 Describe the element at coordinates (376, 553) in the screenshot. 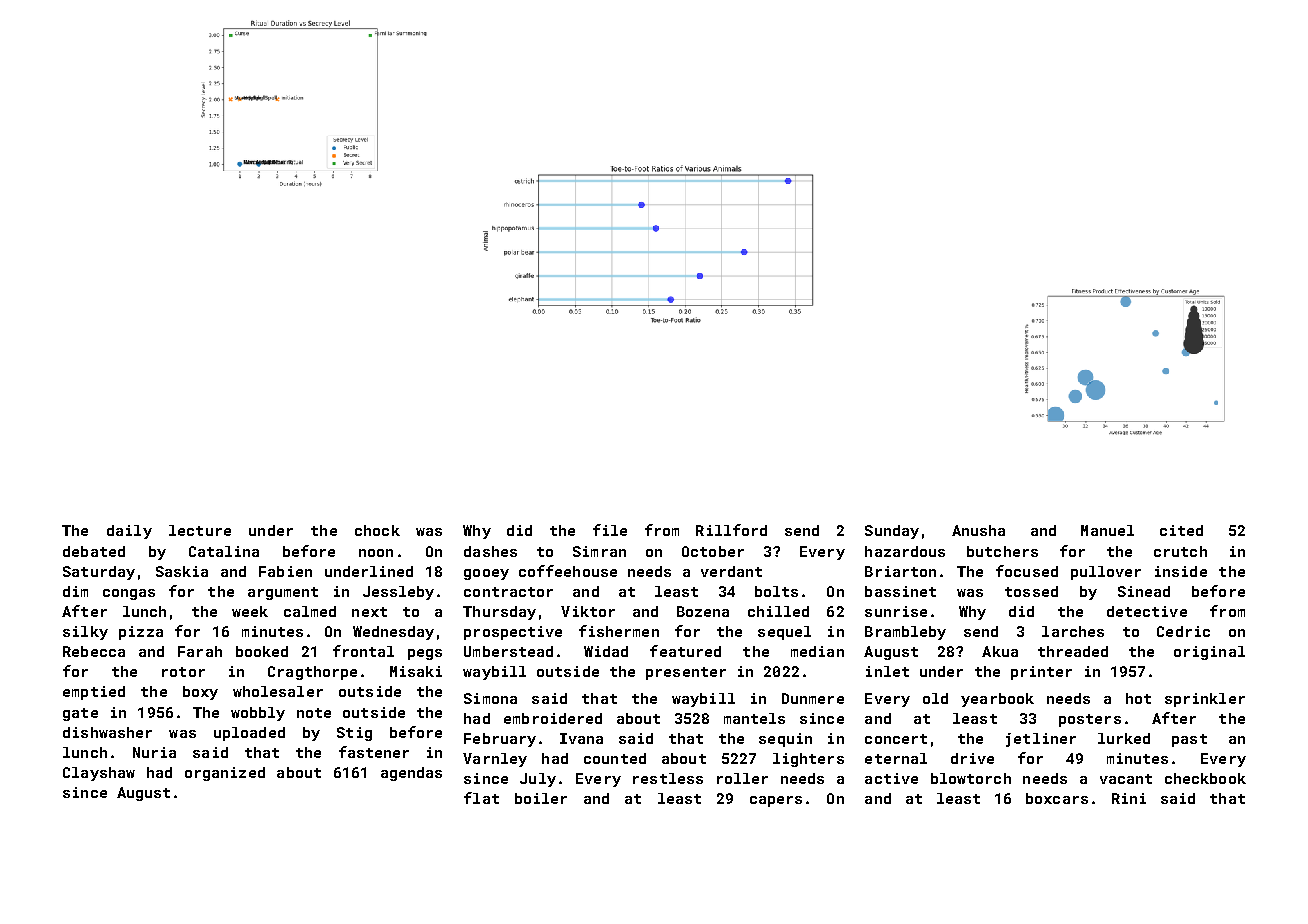

I see `noon` at that location.
